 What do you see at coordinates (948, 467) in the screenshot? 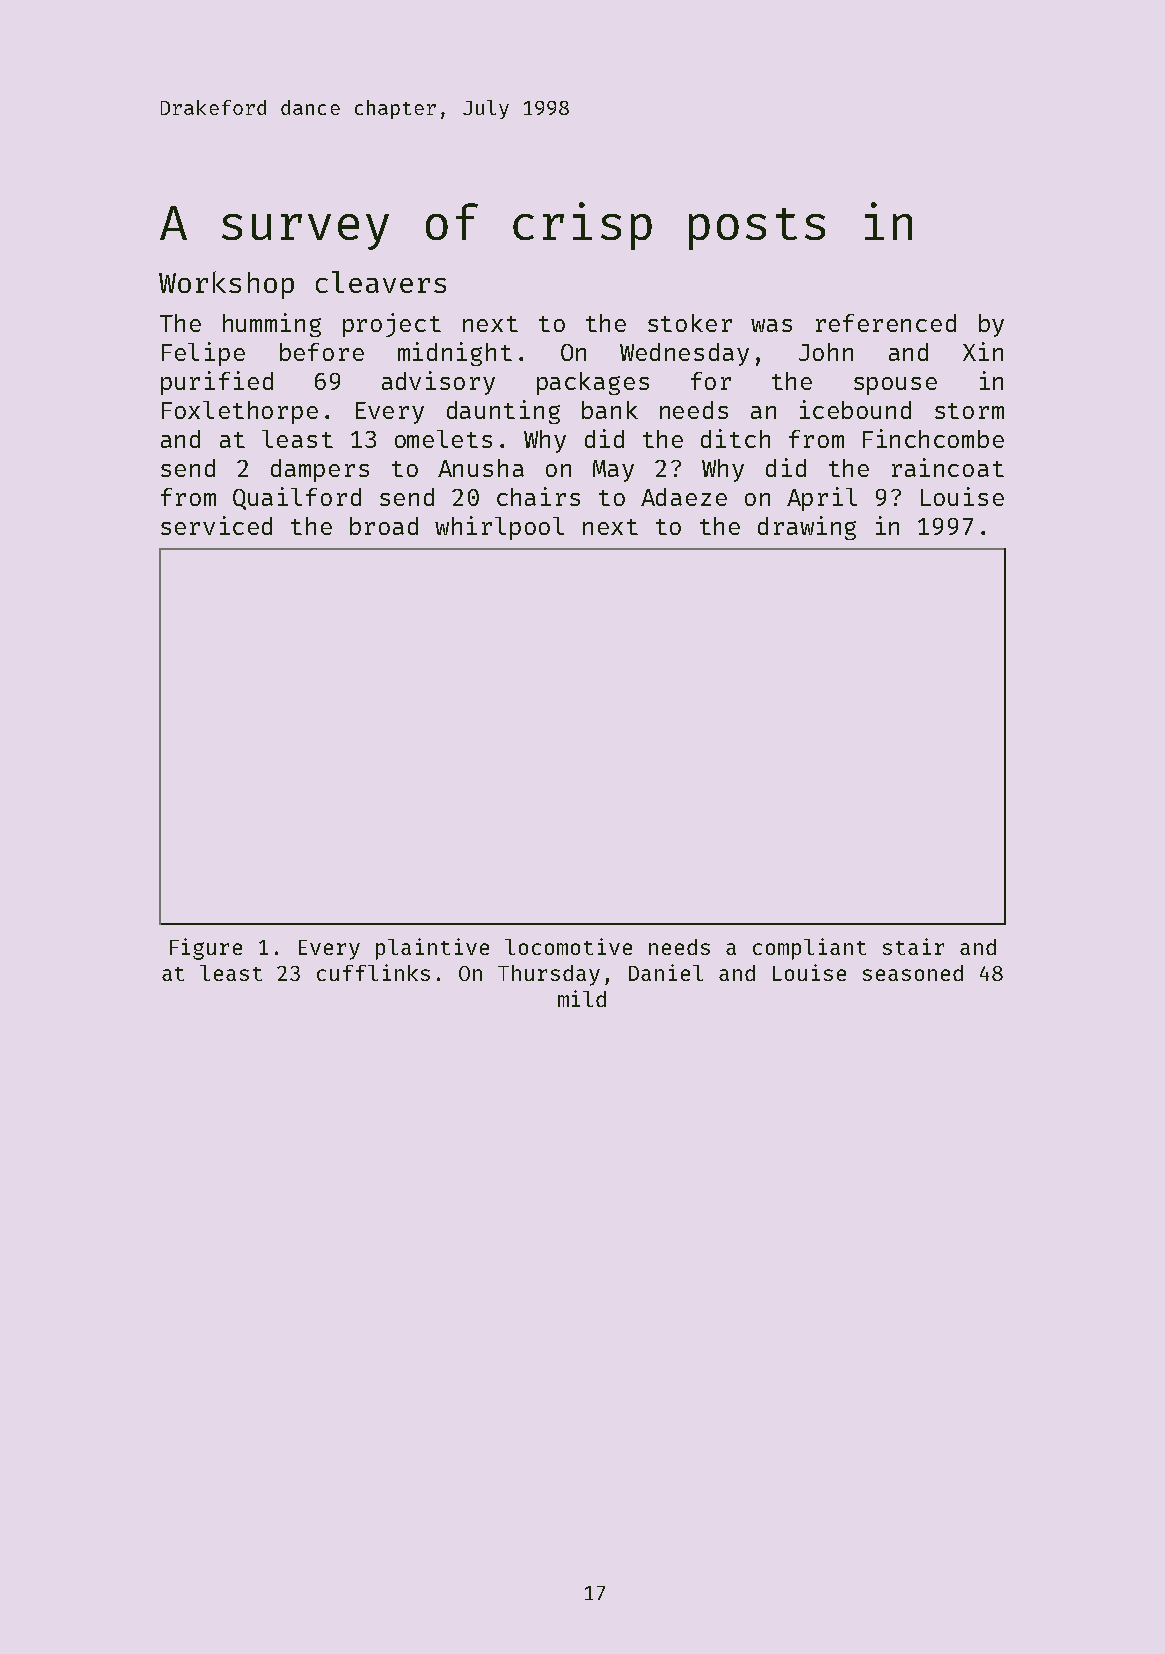
I see `raincoat` at bounding box center [948, 467].
